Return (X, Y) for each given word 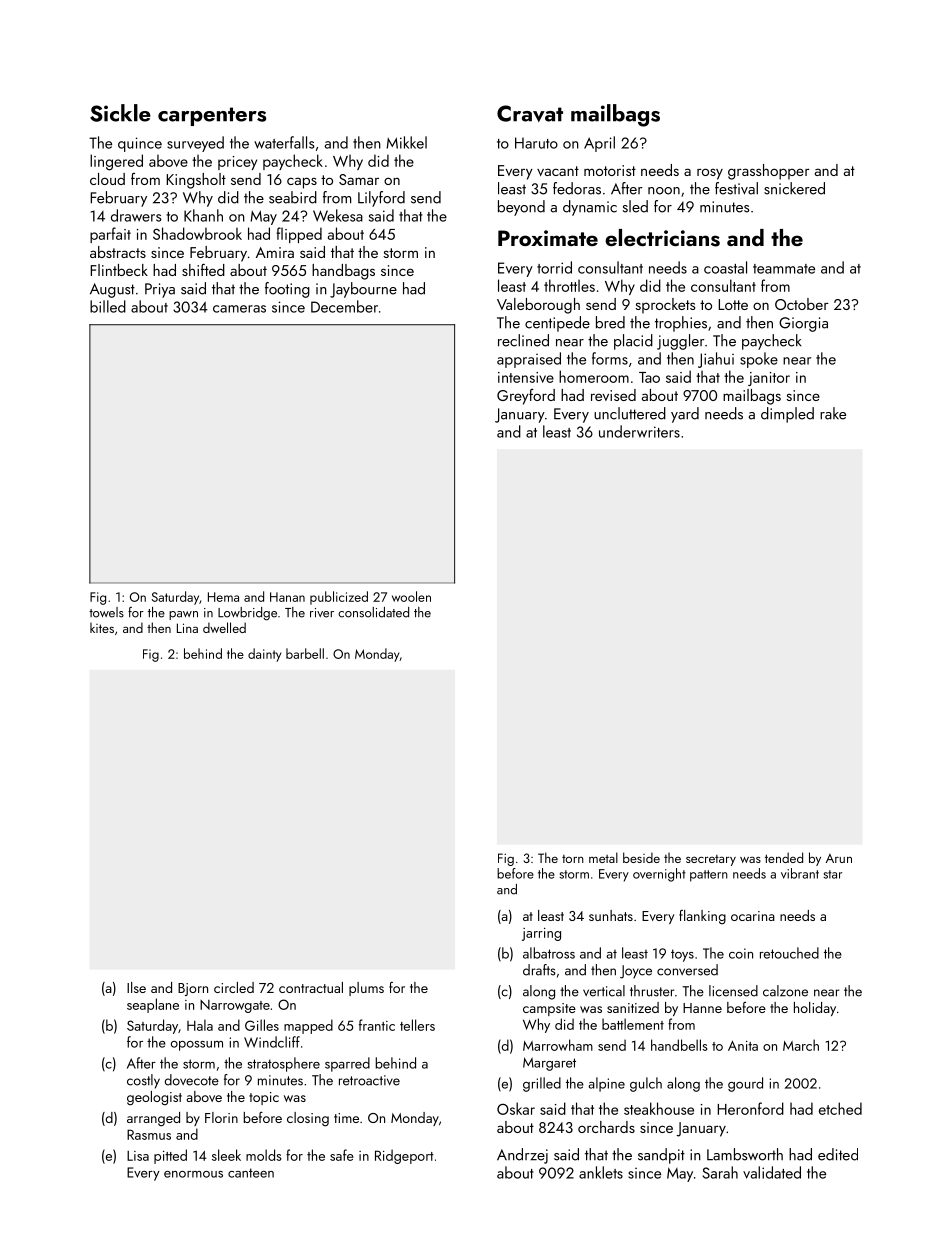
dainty (264, 655)
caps (302, 183)
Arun (839, 858)
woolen (411, 596)
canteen (251, 1173)
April (599, 144)
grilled (542, 1084)
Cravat (530, 113)
